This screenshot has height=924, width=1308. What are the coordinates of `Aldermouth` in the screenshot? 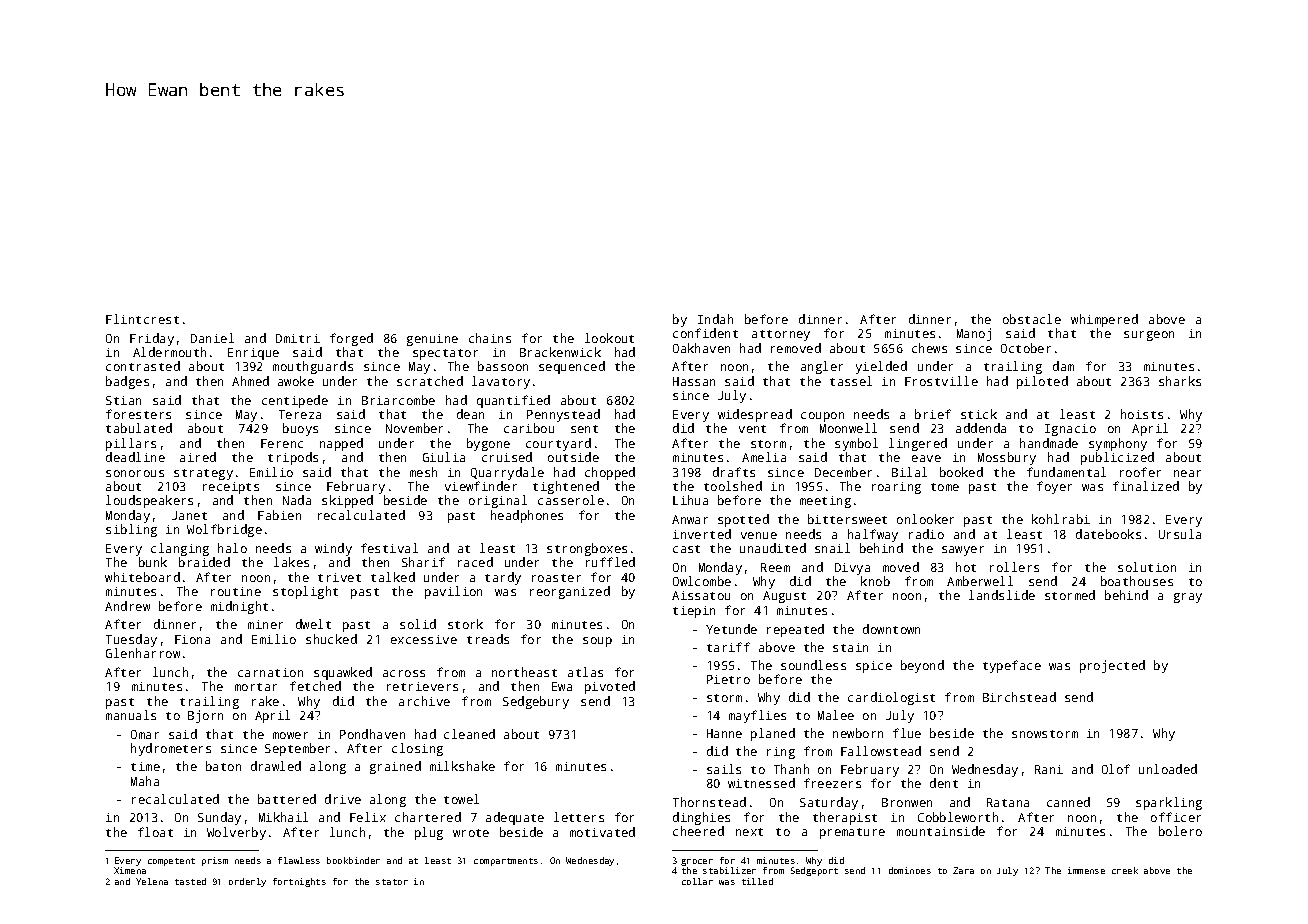 It's located at (169, 352).
